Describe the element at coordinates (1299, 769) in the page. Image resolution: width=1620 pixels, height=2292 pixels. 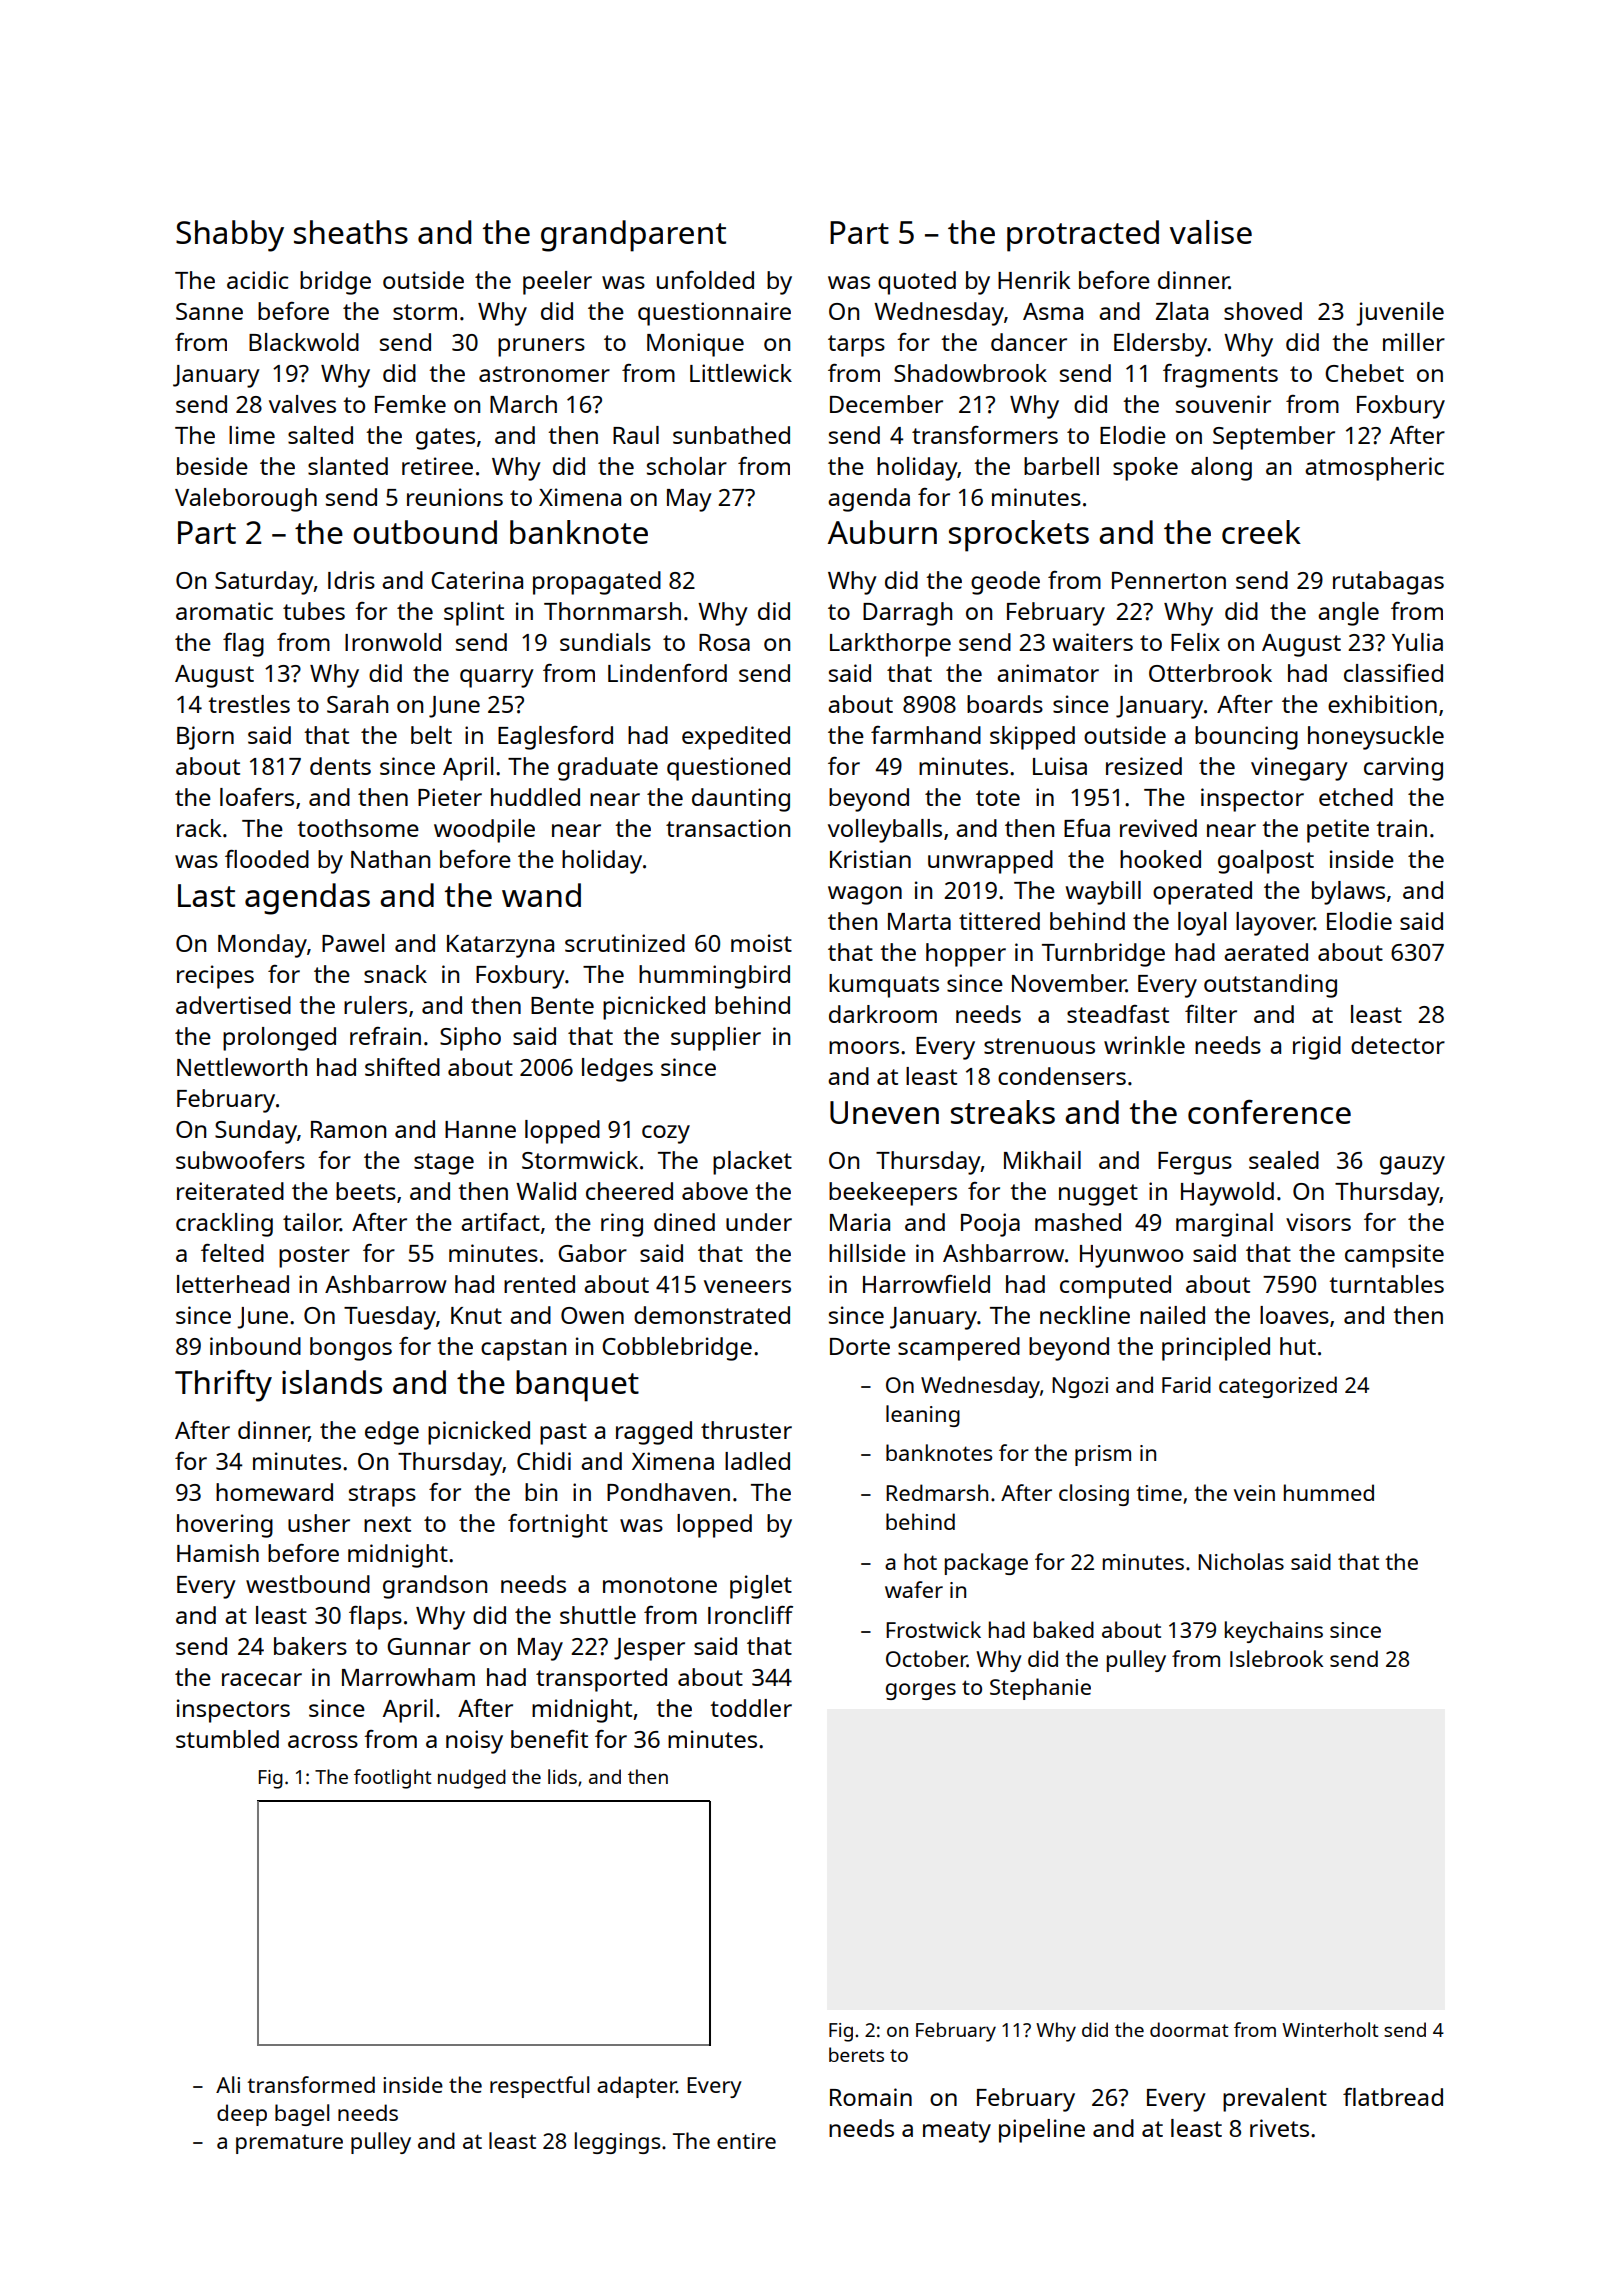
I see `vinegary` at that location.
